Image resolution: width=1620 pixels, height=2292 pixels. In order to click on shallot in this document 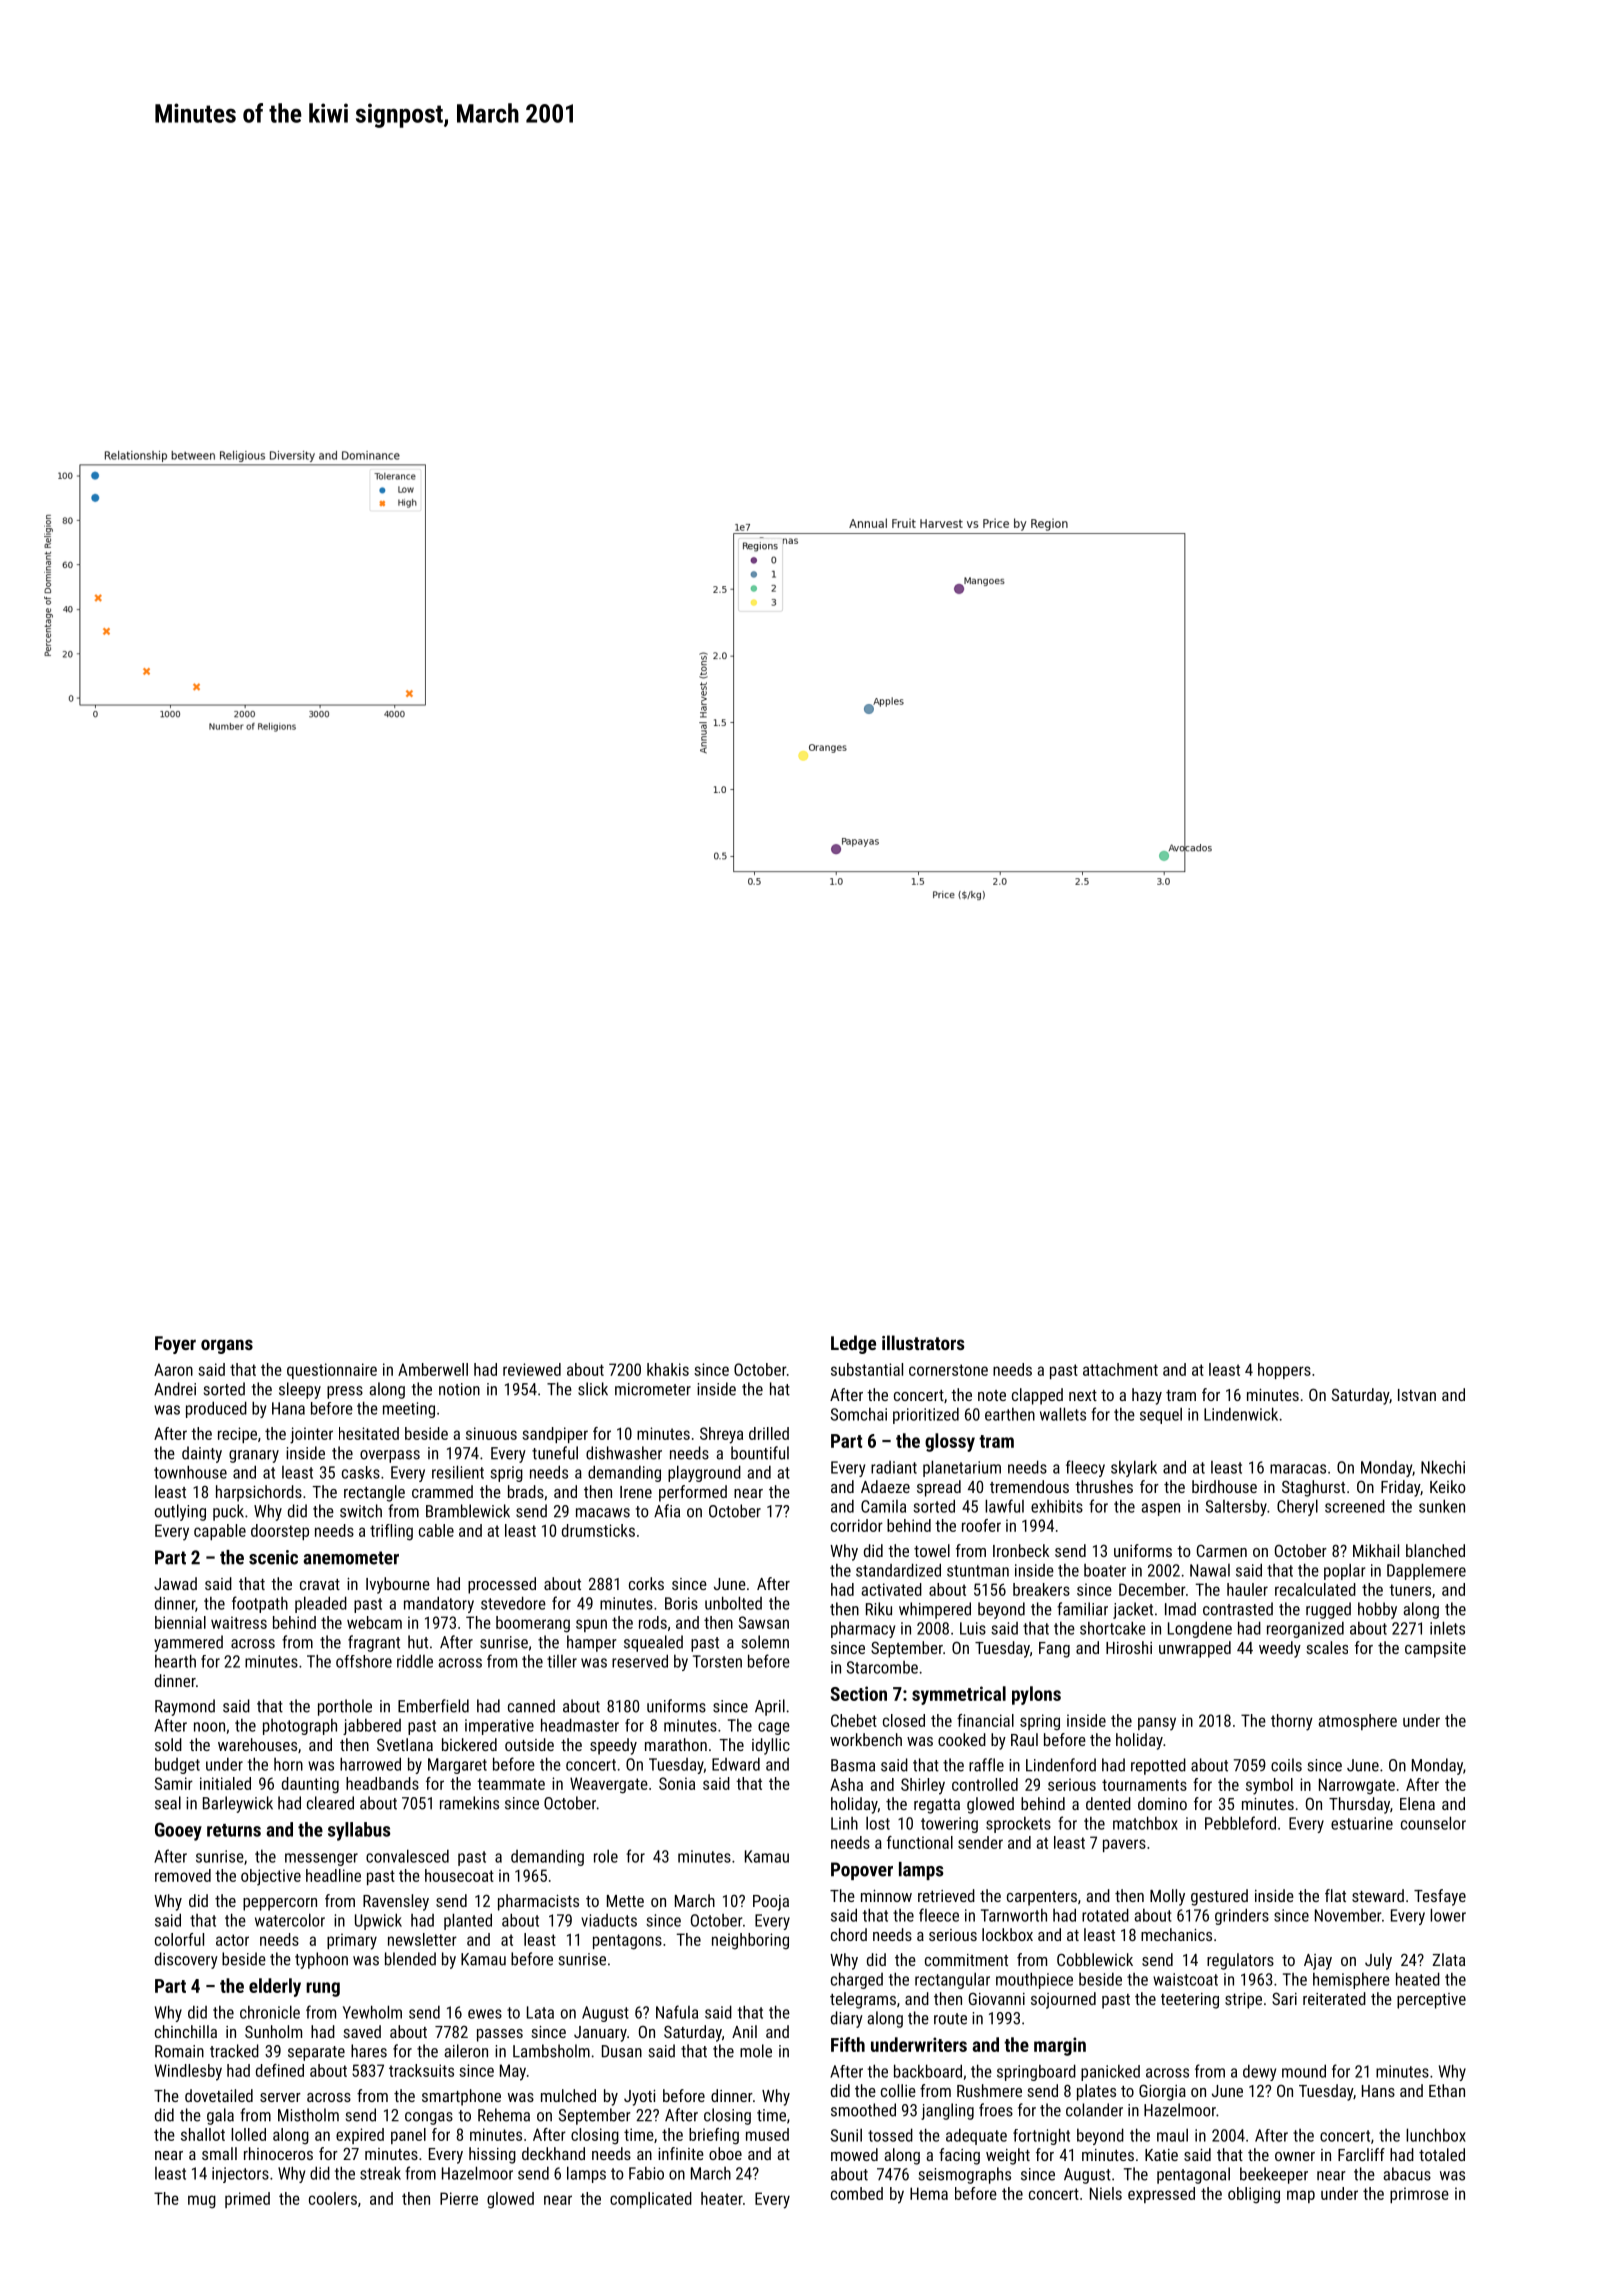, I will do `click(203, 2134)`.
